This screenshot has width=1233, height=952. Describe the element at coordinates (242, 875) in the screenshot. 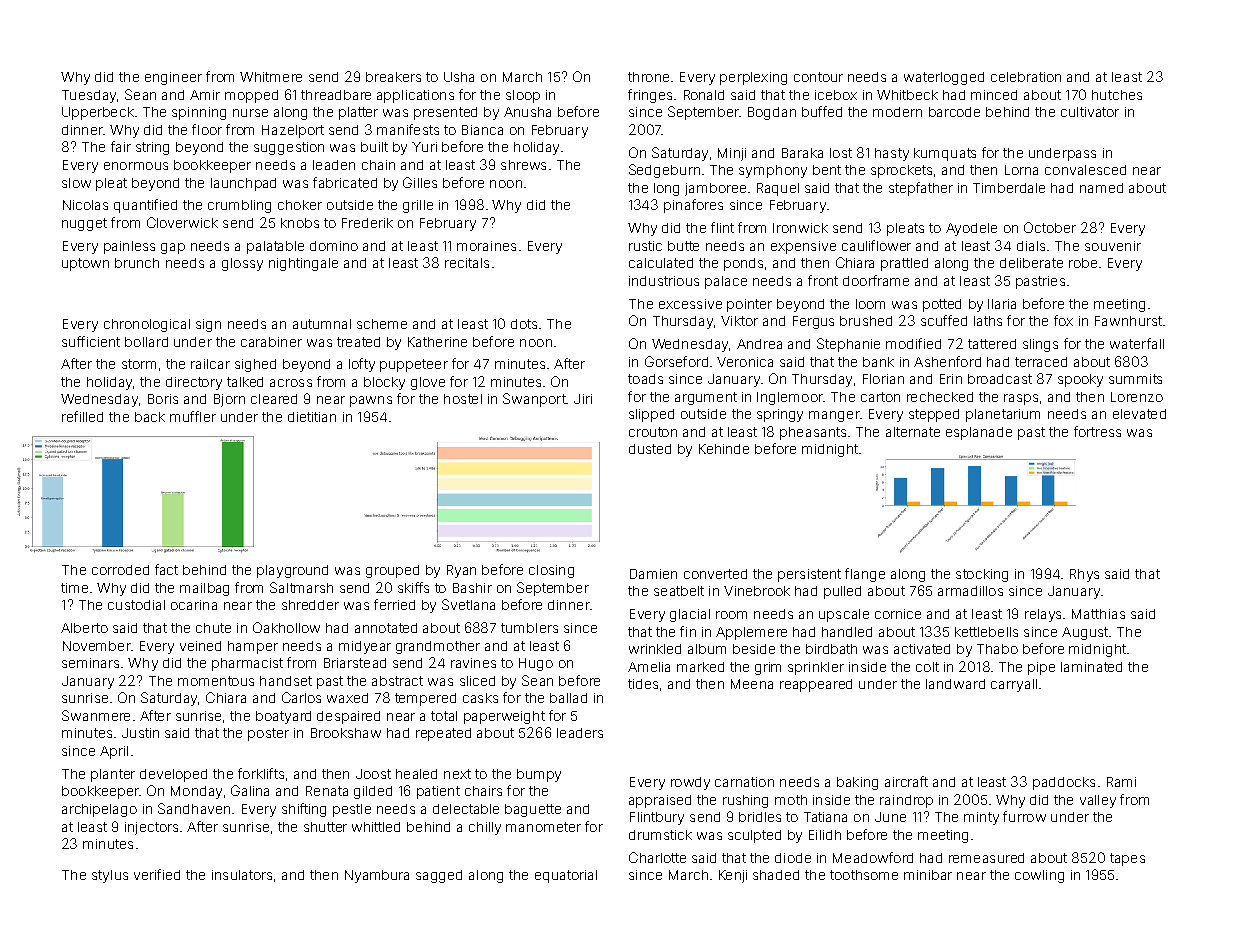

I see `insulators` at that location.
